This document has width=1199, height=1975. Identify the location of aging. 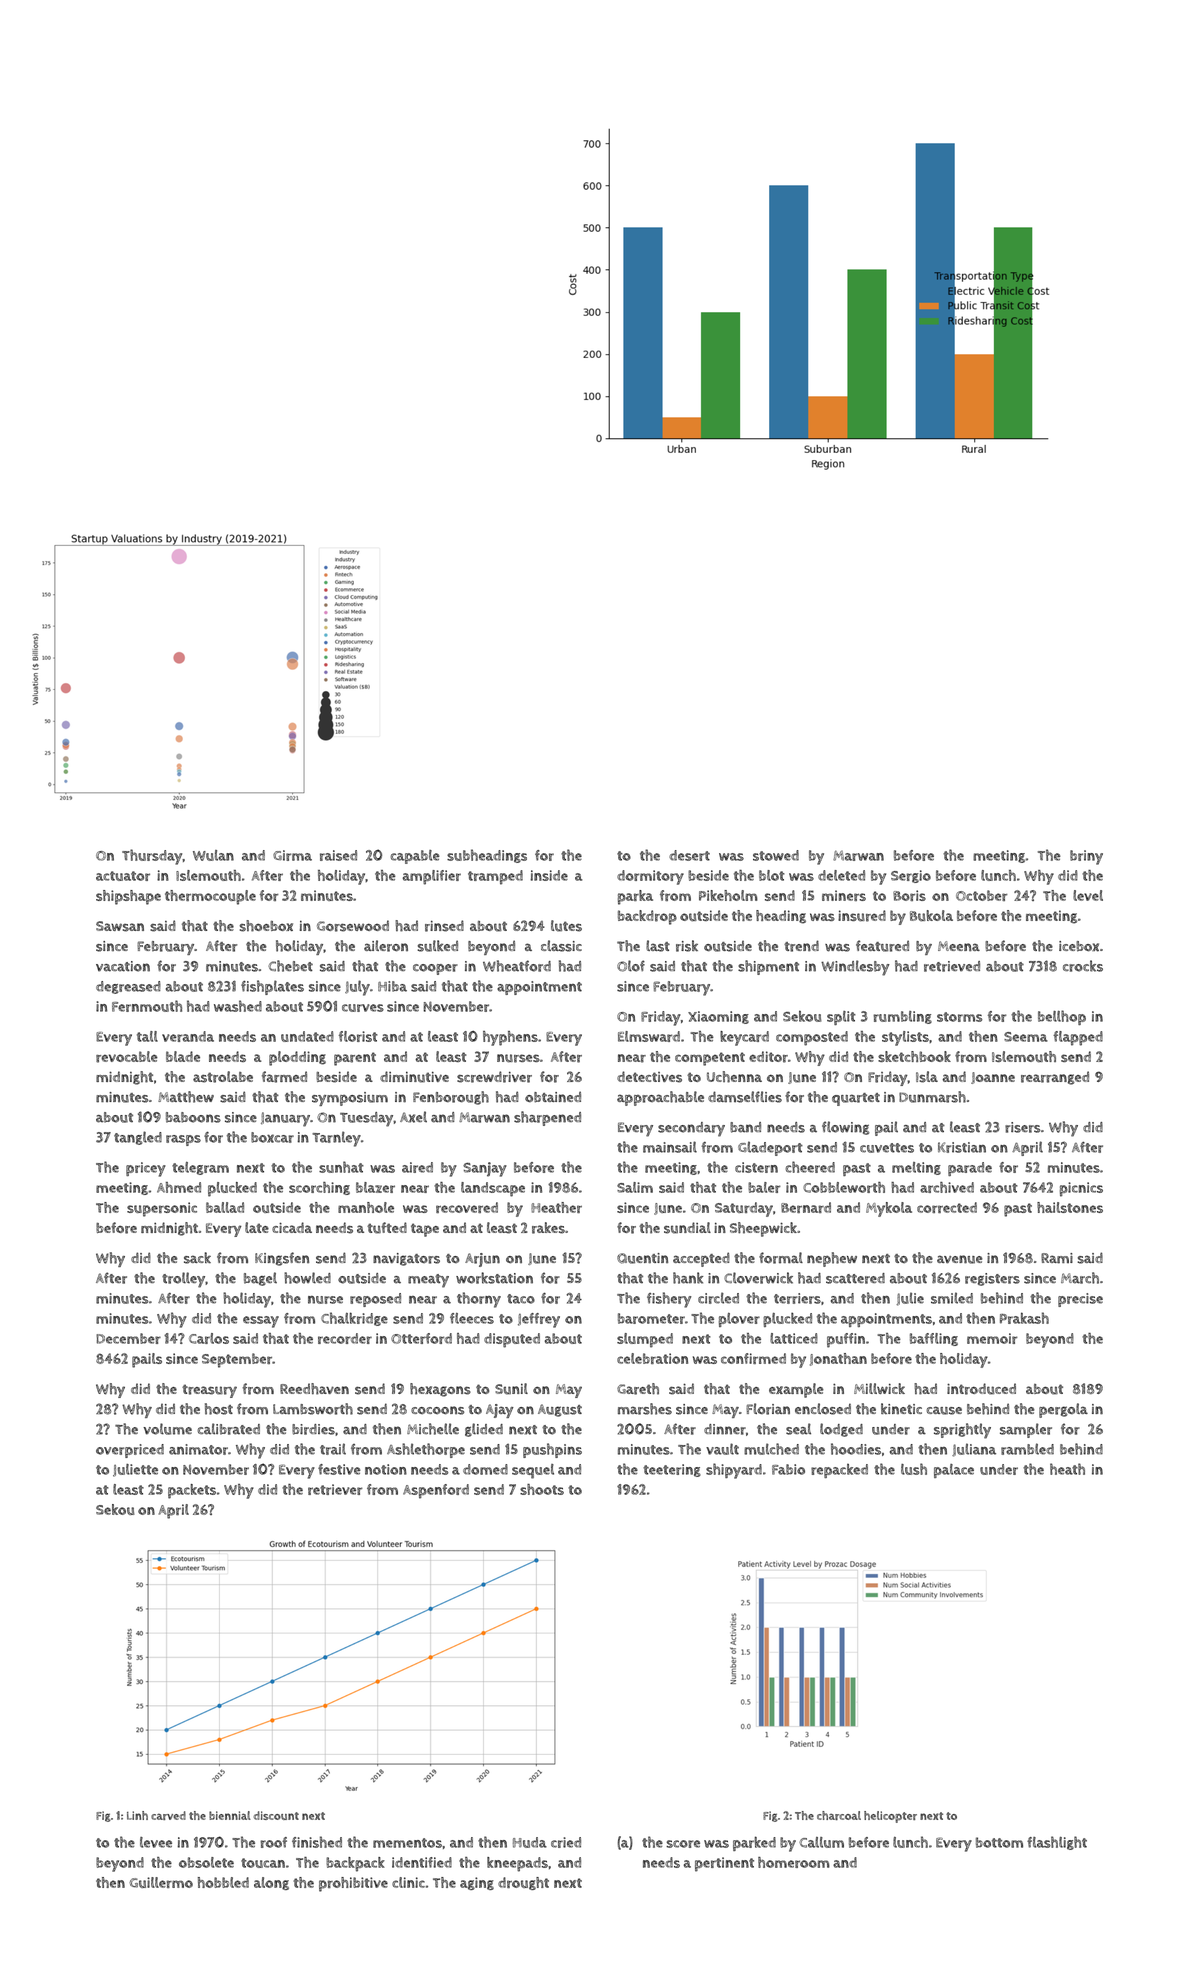
(477, 1883).
